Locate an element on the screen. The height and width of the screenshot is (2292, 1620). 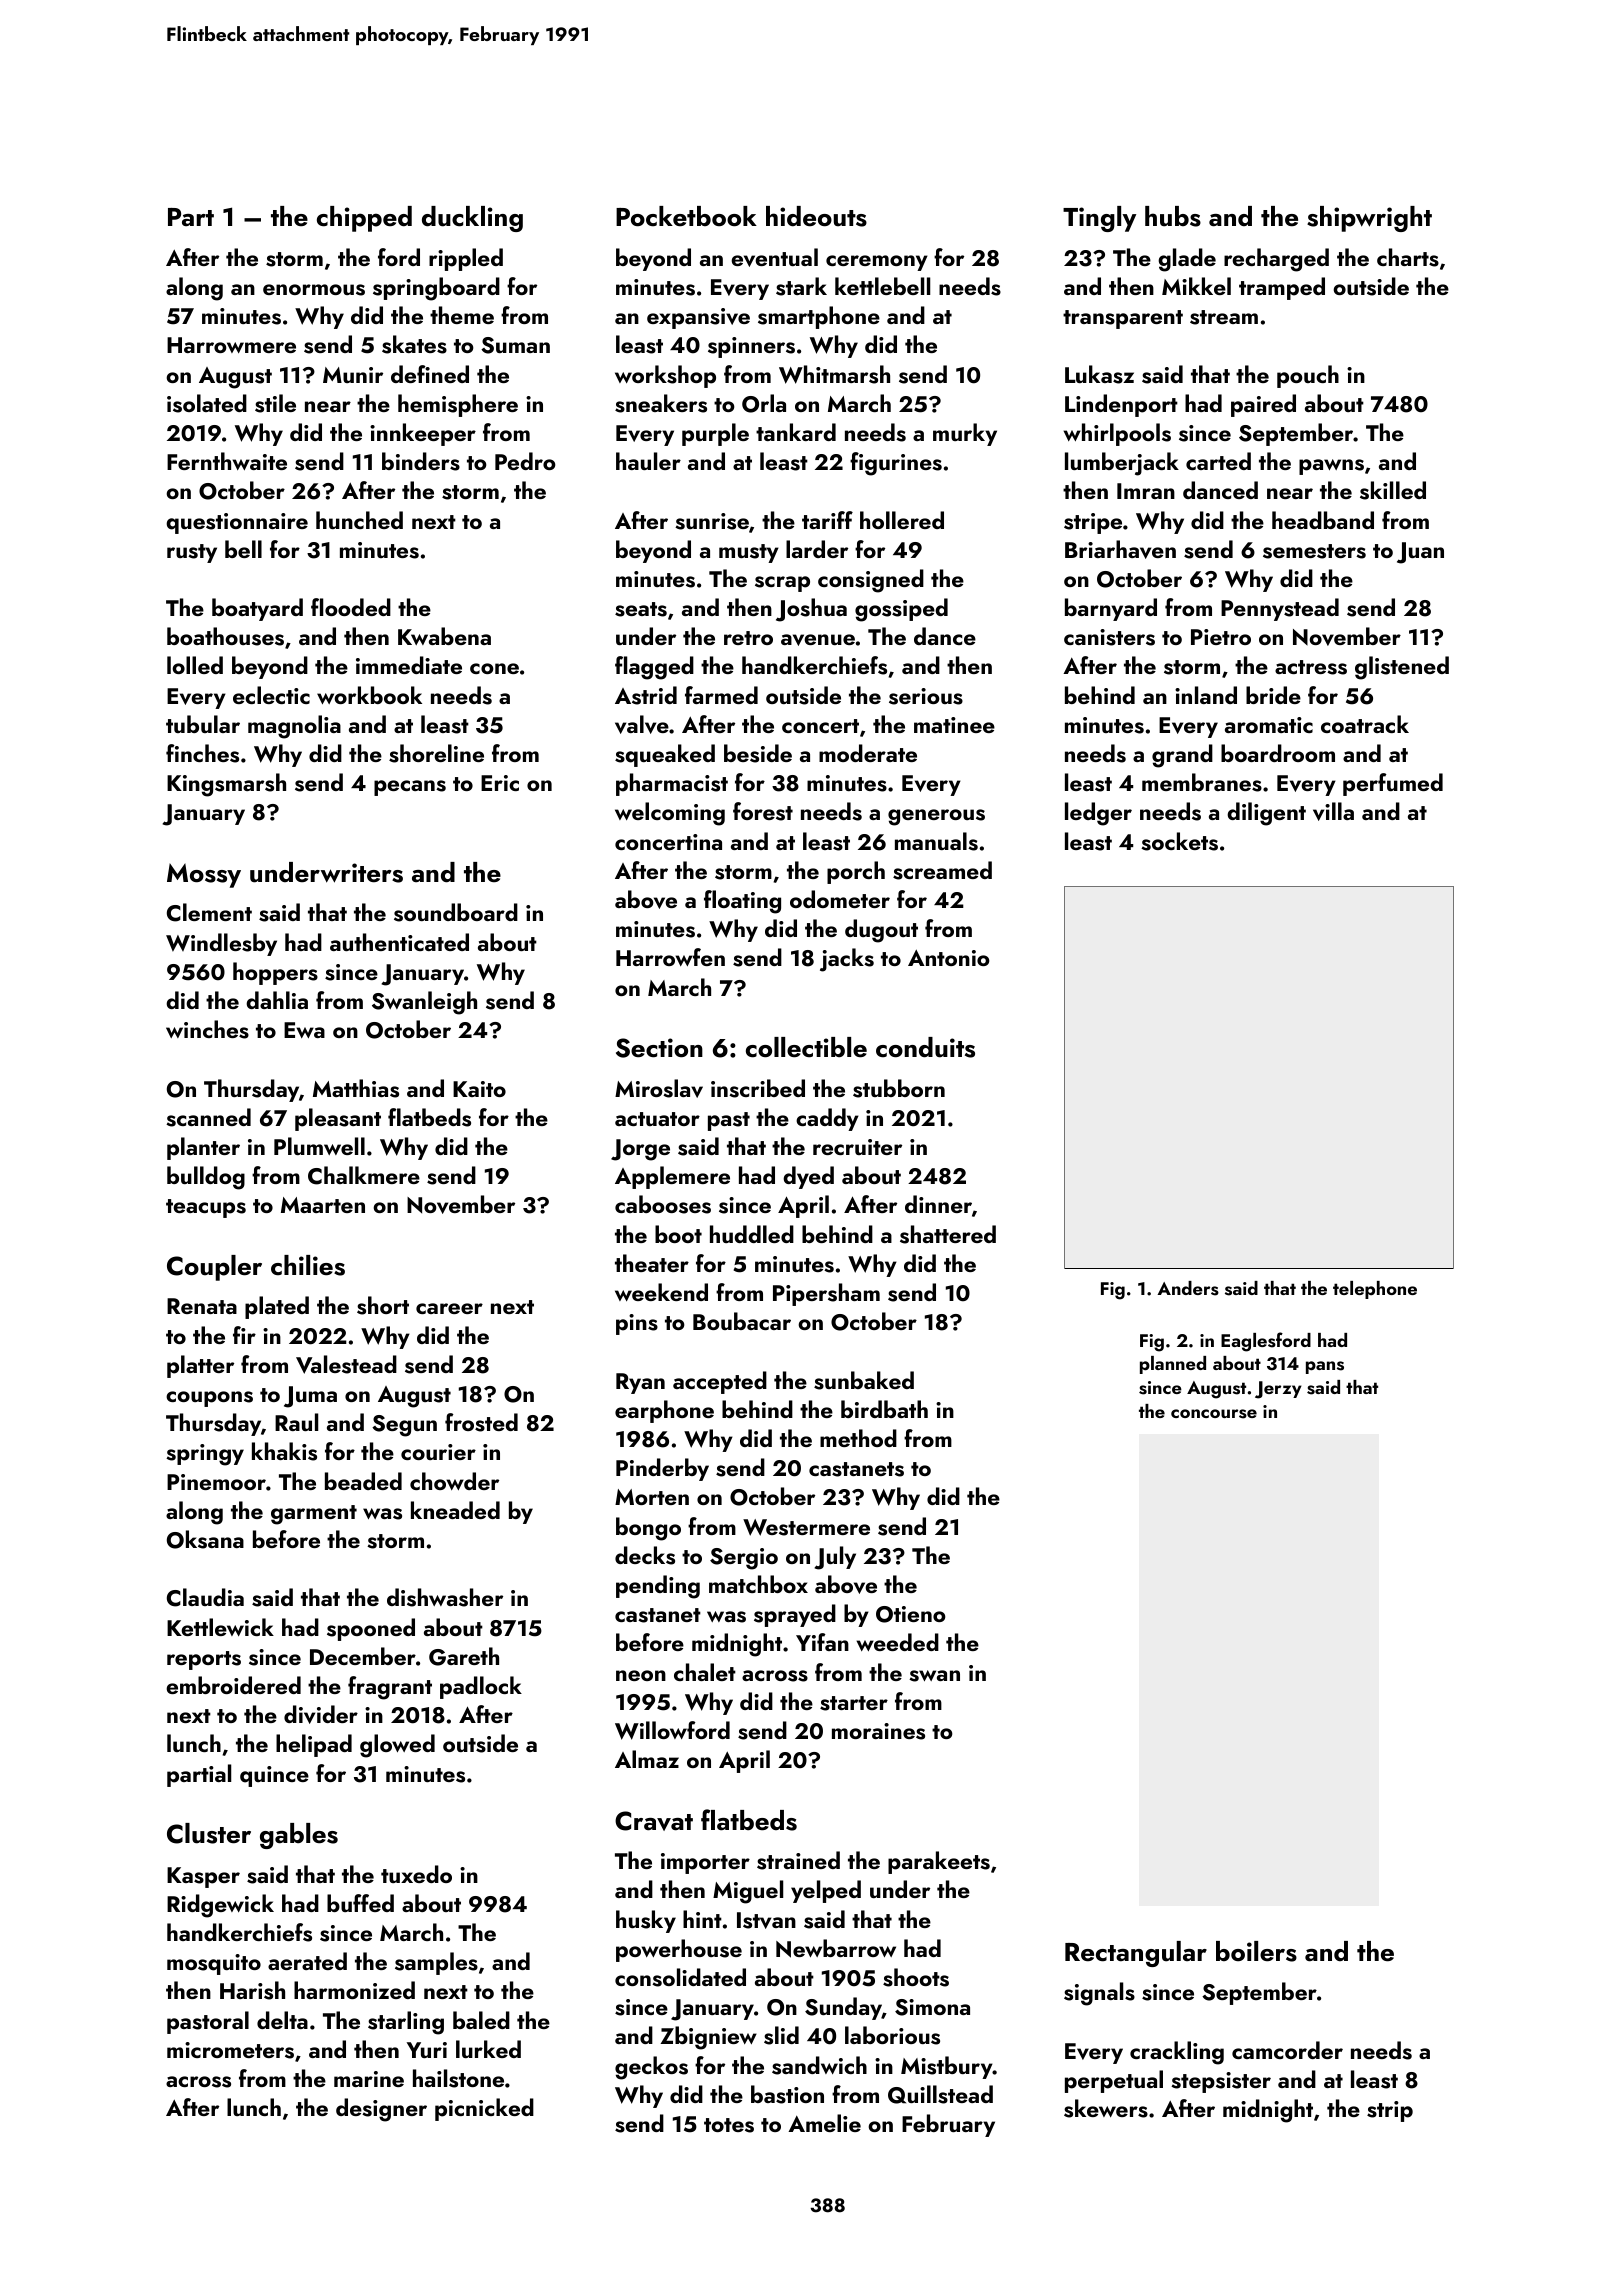
designer is located at coordinates (381, 2110).
